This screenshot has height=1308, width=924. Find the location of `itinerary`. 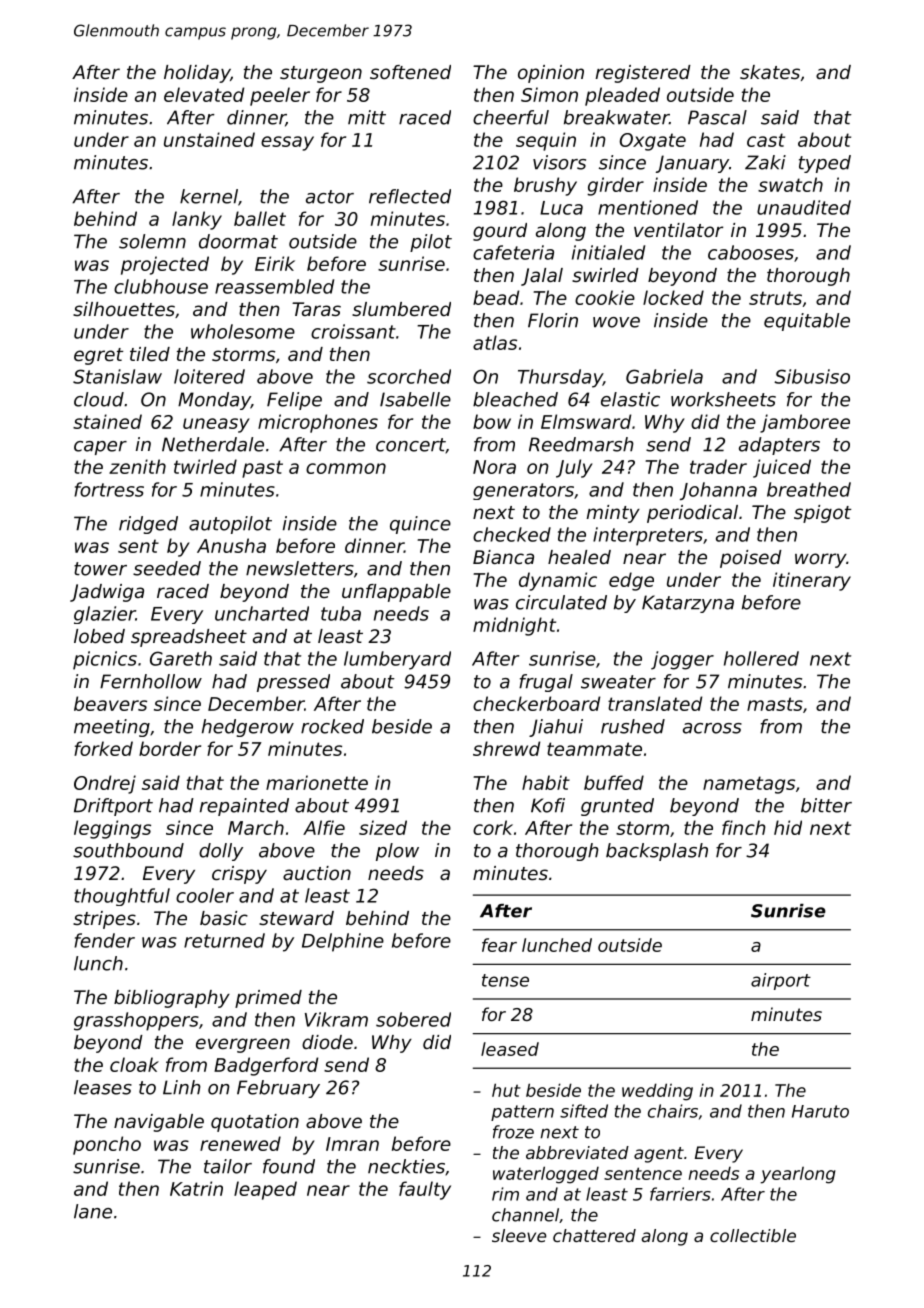

itinerary is located at coordinates (812, 581).
